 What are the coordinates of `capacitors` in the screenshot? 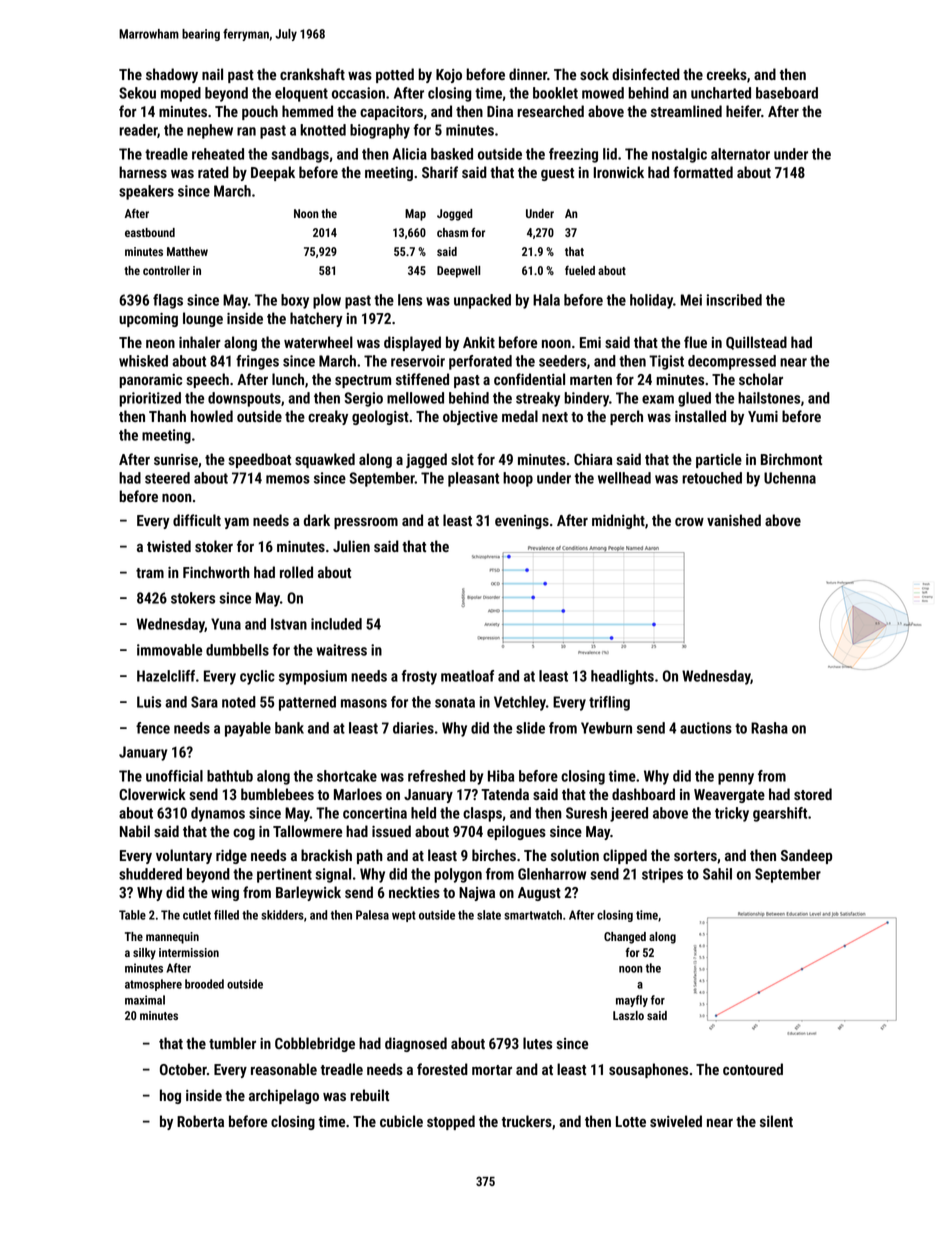 It's located at (391, 113).
